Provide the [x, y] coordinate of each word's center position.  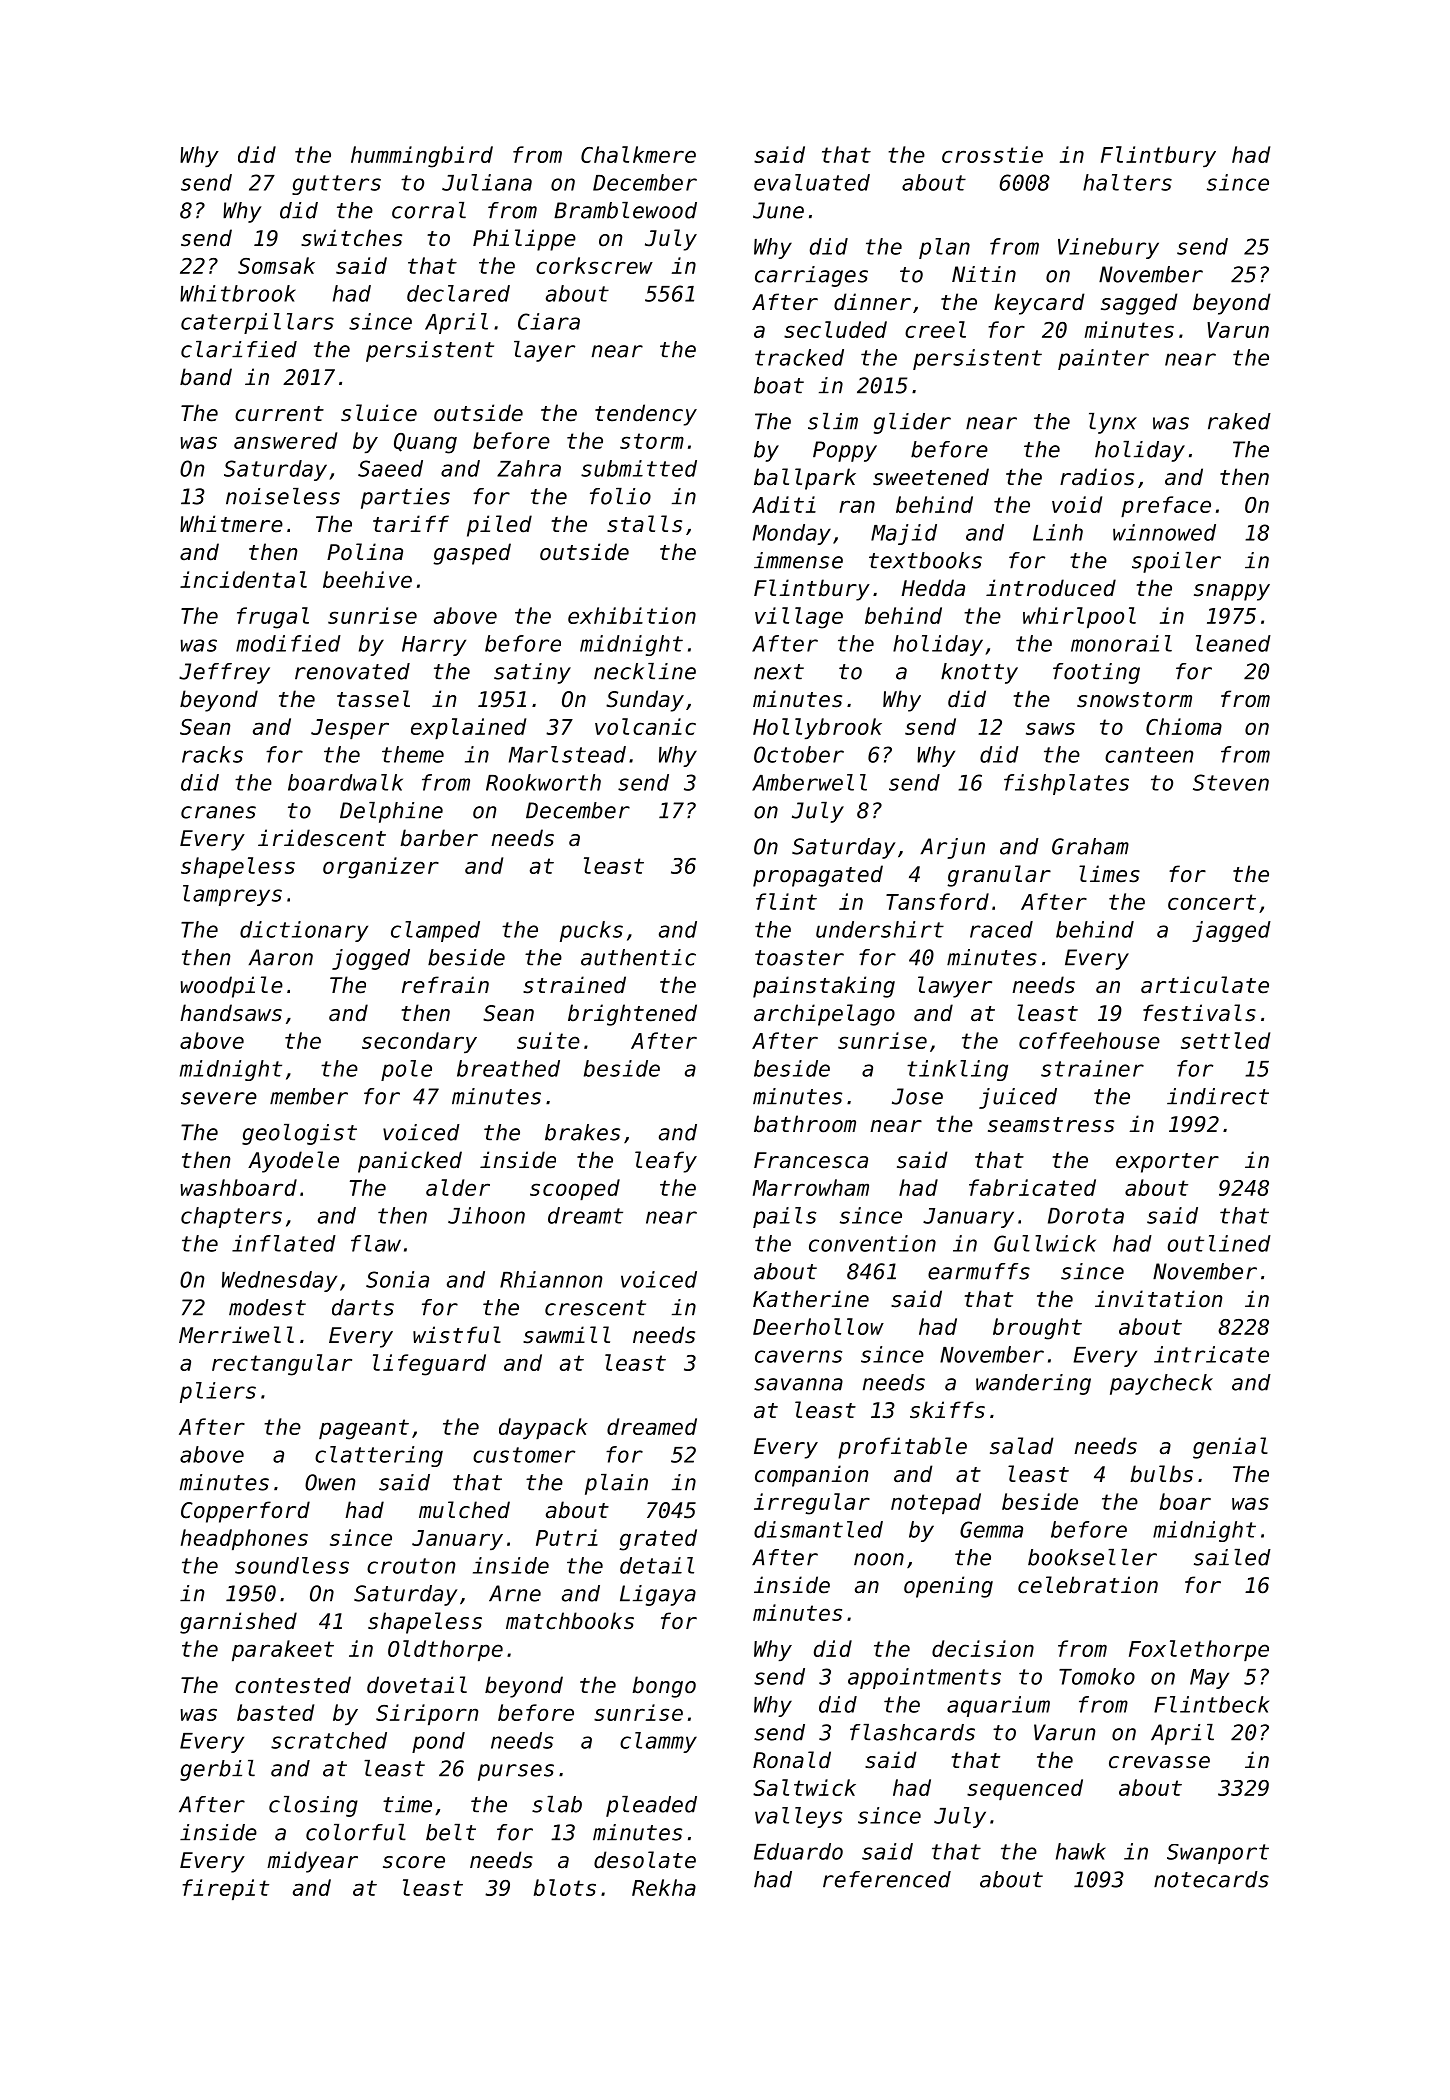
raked [1239, 421]
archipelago [824, 1015]
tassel [373, 699]
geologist [299, 1134]
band [206, 377]
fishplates [1066, 784]
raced [1001, 929]
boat [779, 385]
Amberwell [809, 782]
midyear [312, 1862]
